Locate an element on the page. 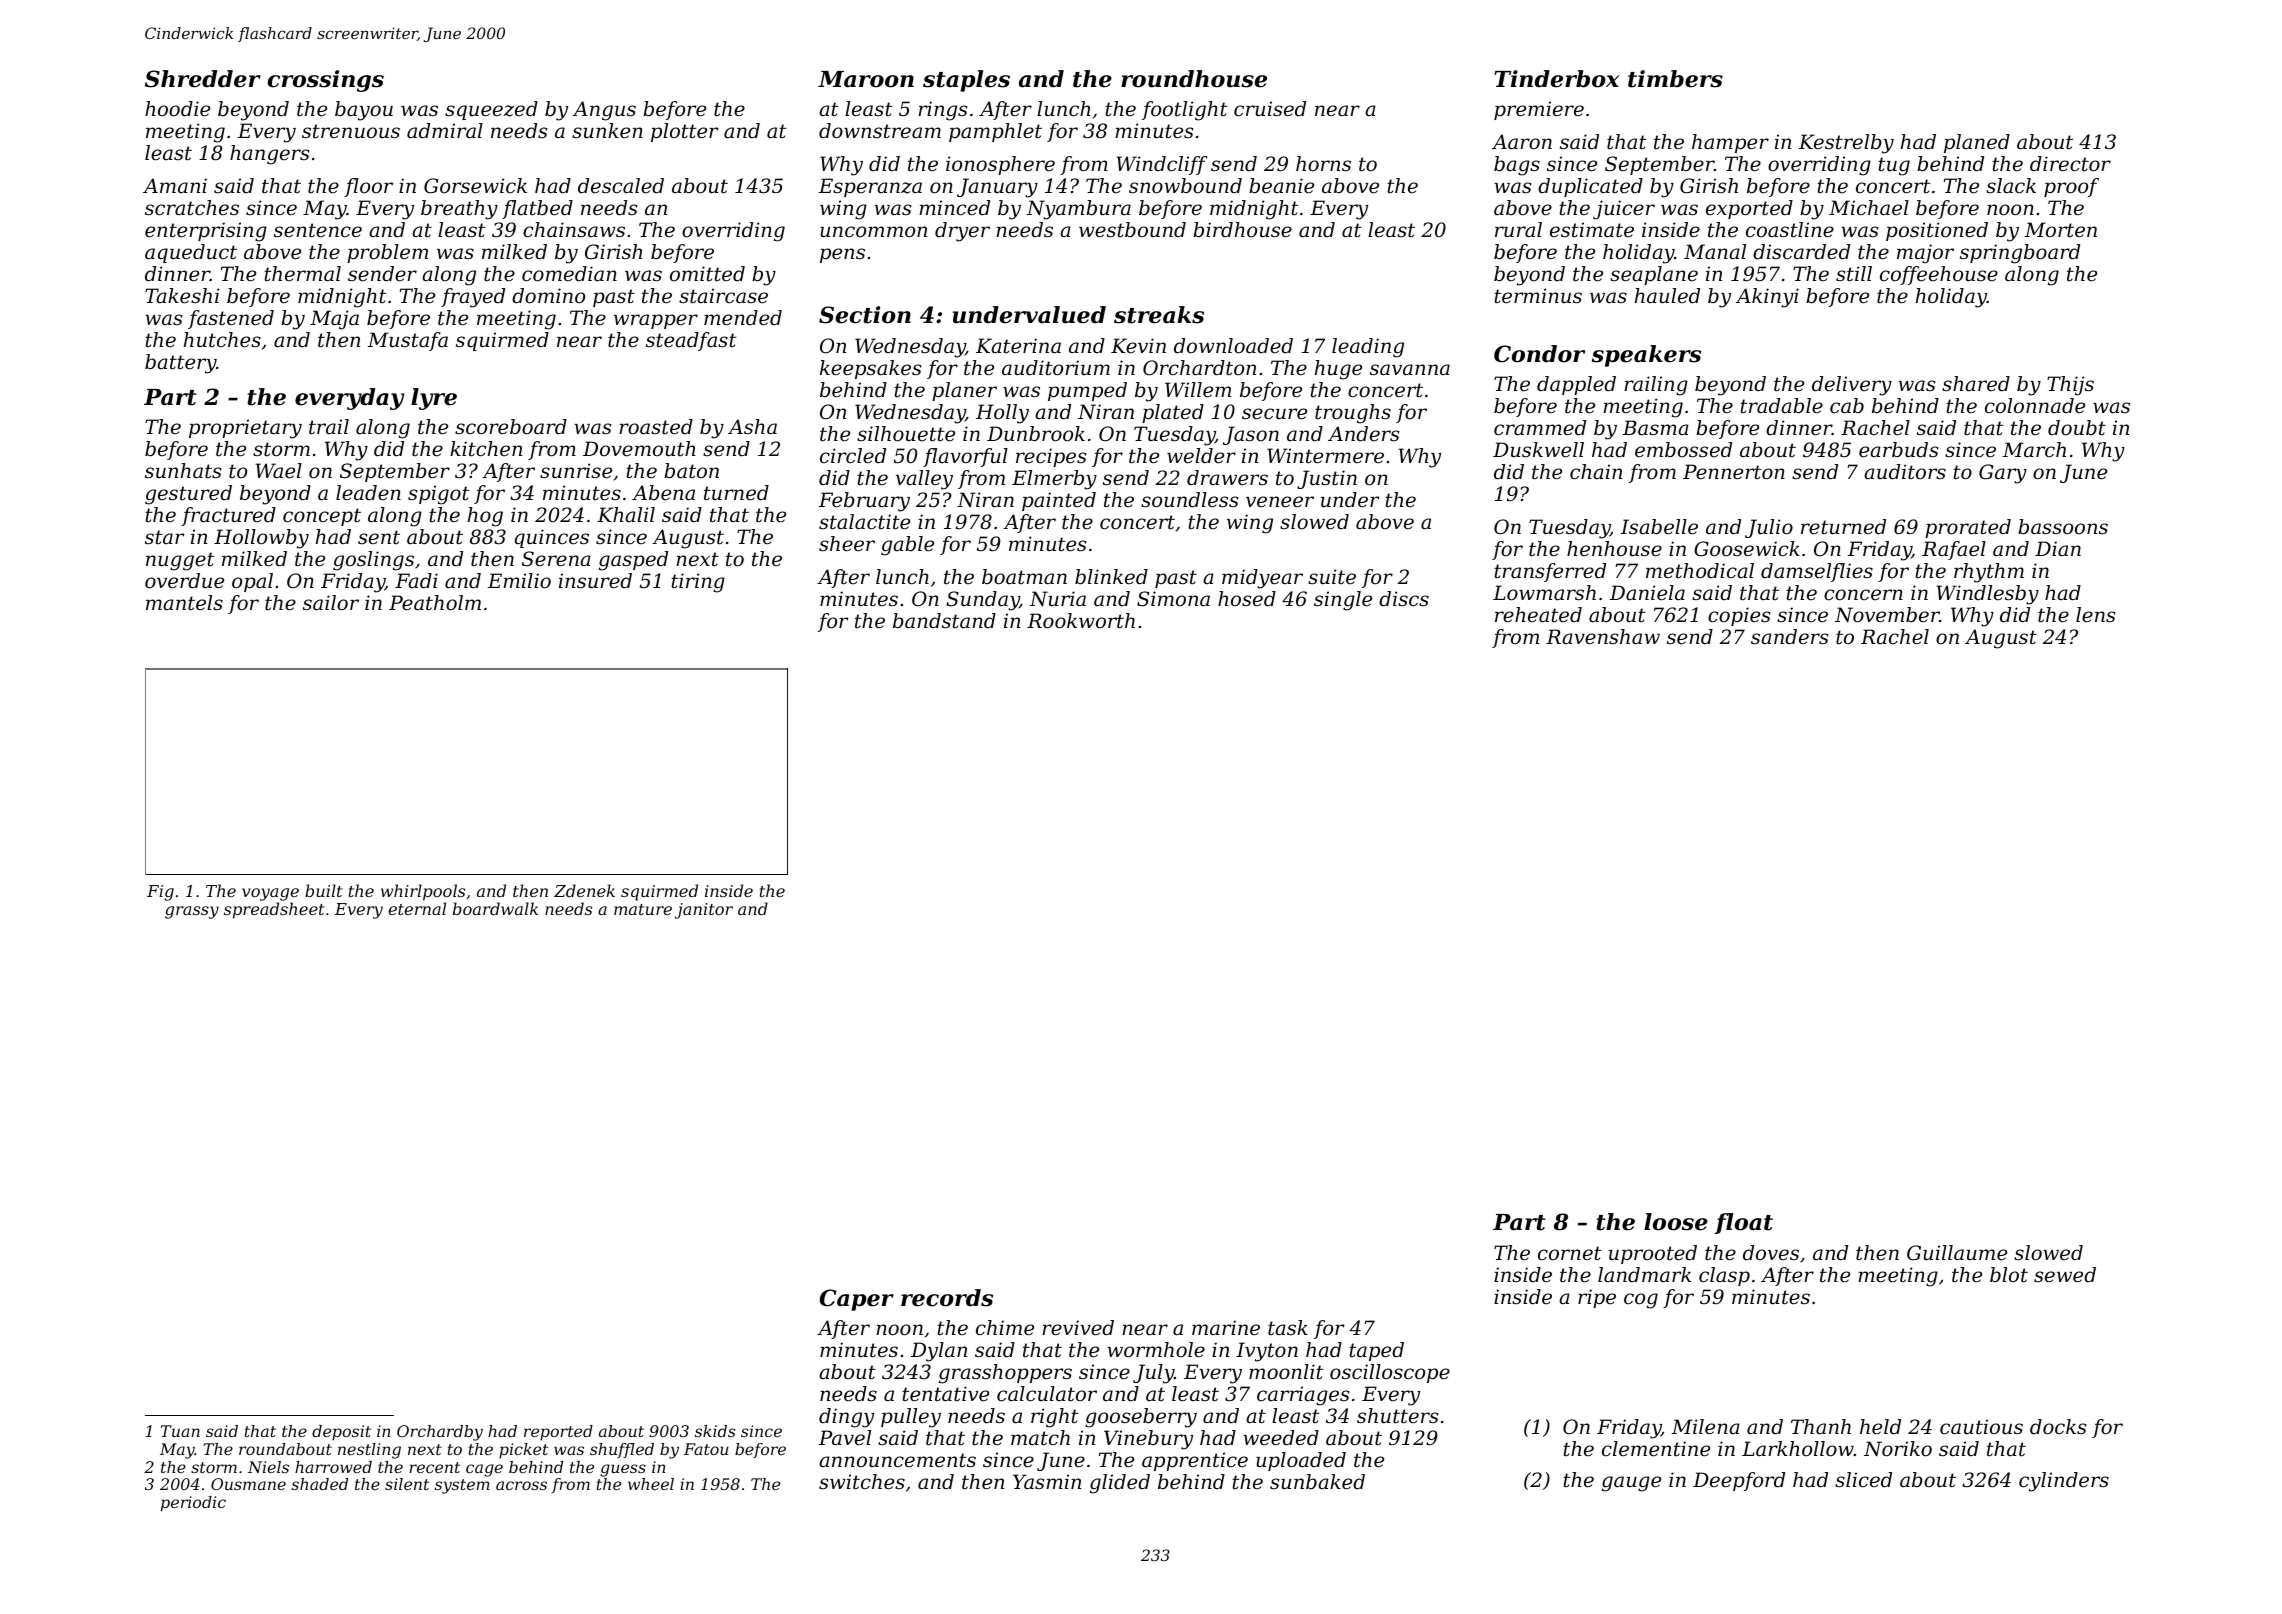 The width and height of the document is (2282, 1614). goslings is located at coordinates (373, 561).
